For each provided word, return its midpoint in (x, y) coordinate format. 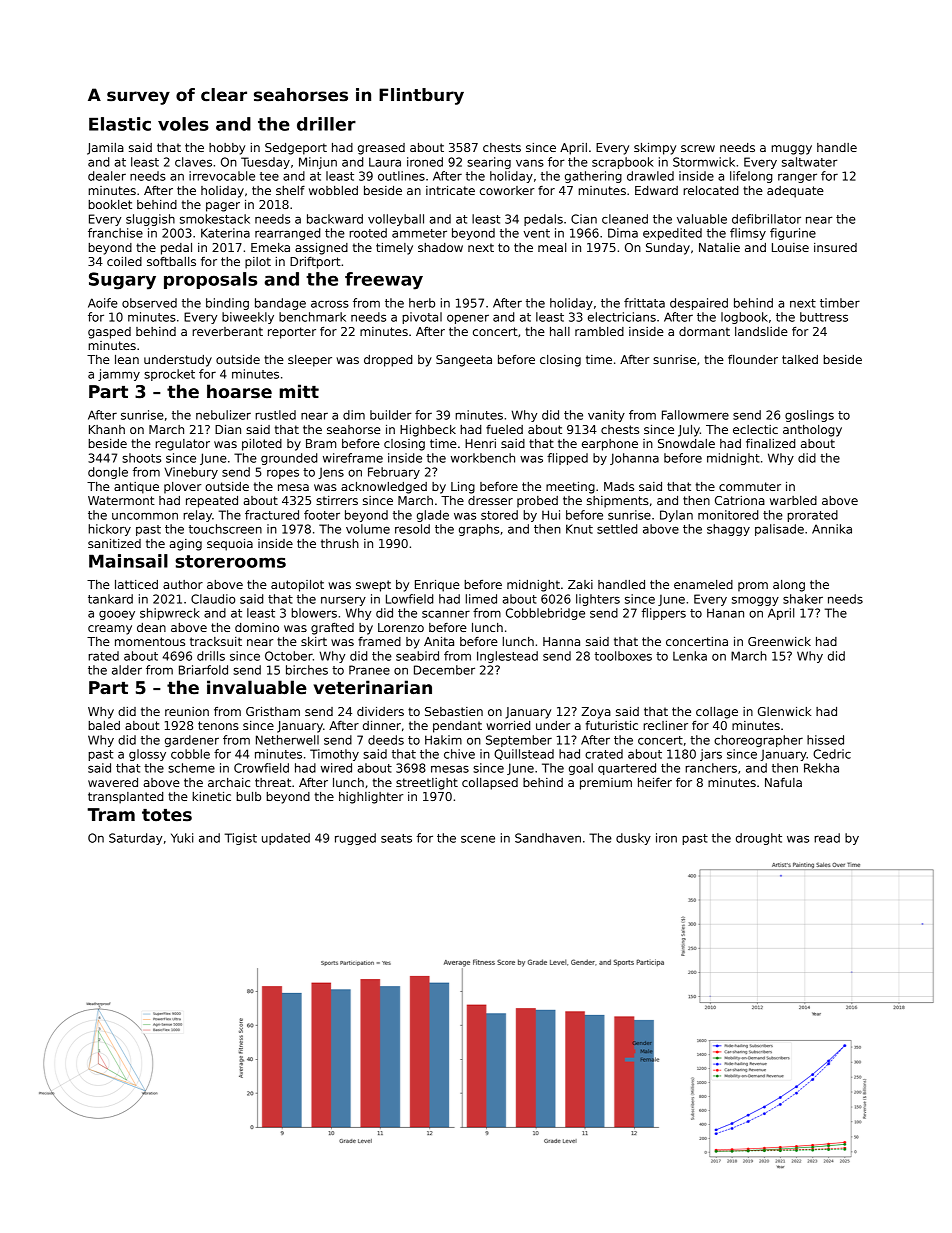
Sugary (122, 281)
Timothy (334, 755)
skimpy (655, 149)
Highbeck (428, 431)
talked (800, 359)
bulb (248, 796)
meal (552, 247)
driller (326, 124)
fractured (272, 515)
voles (183, 124)
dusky (633, 839)
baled (104, 725)
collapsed (490, 784)
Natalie (719, 247)
